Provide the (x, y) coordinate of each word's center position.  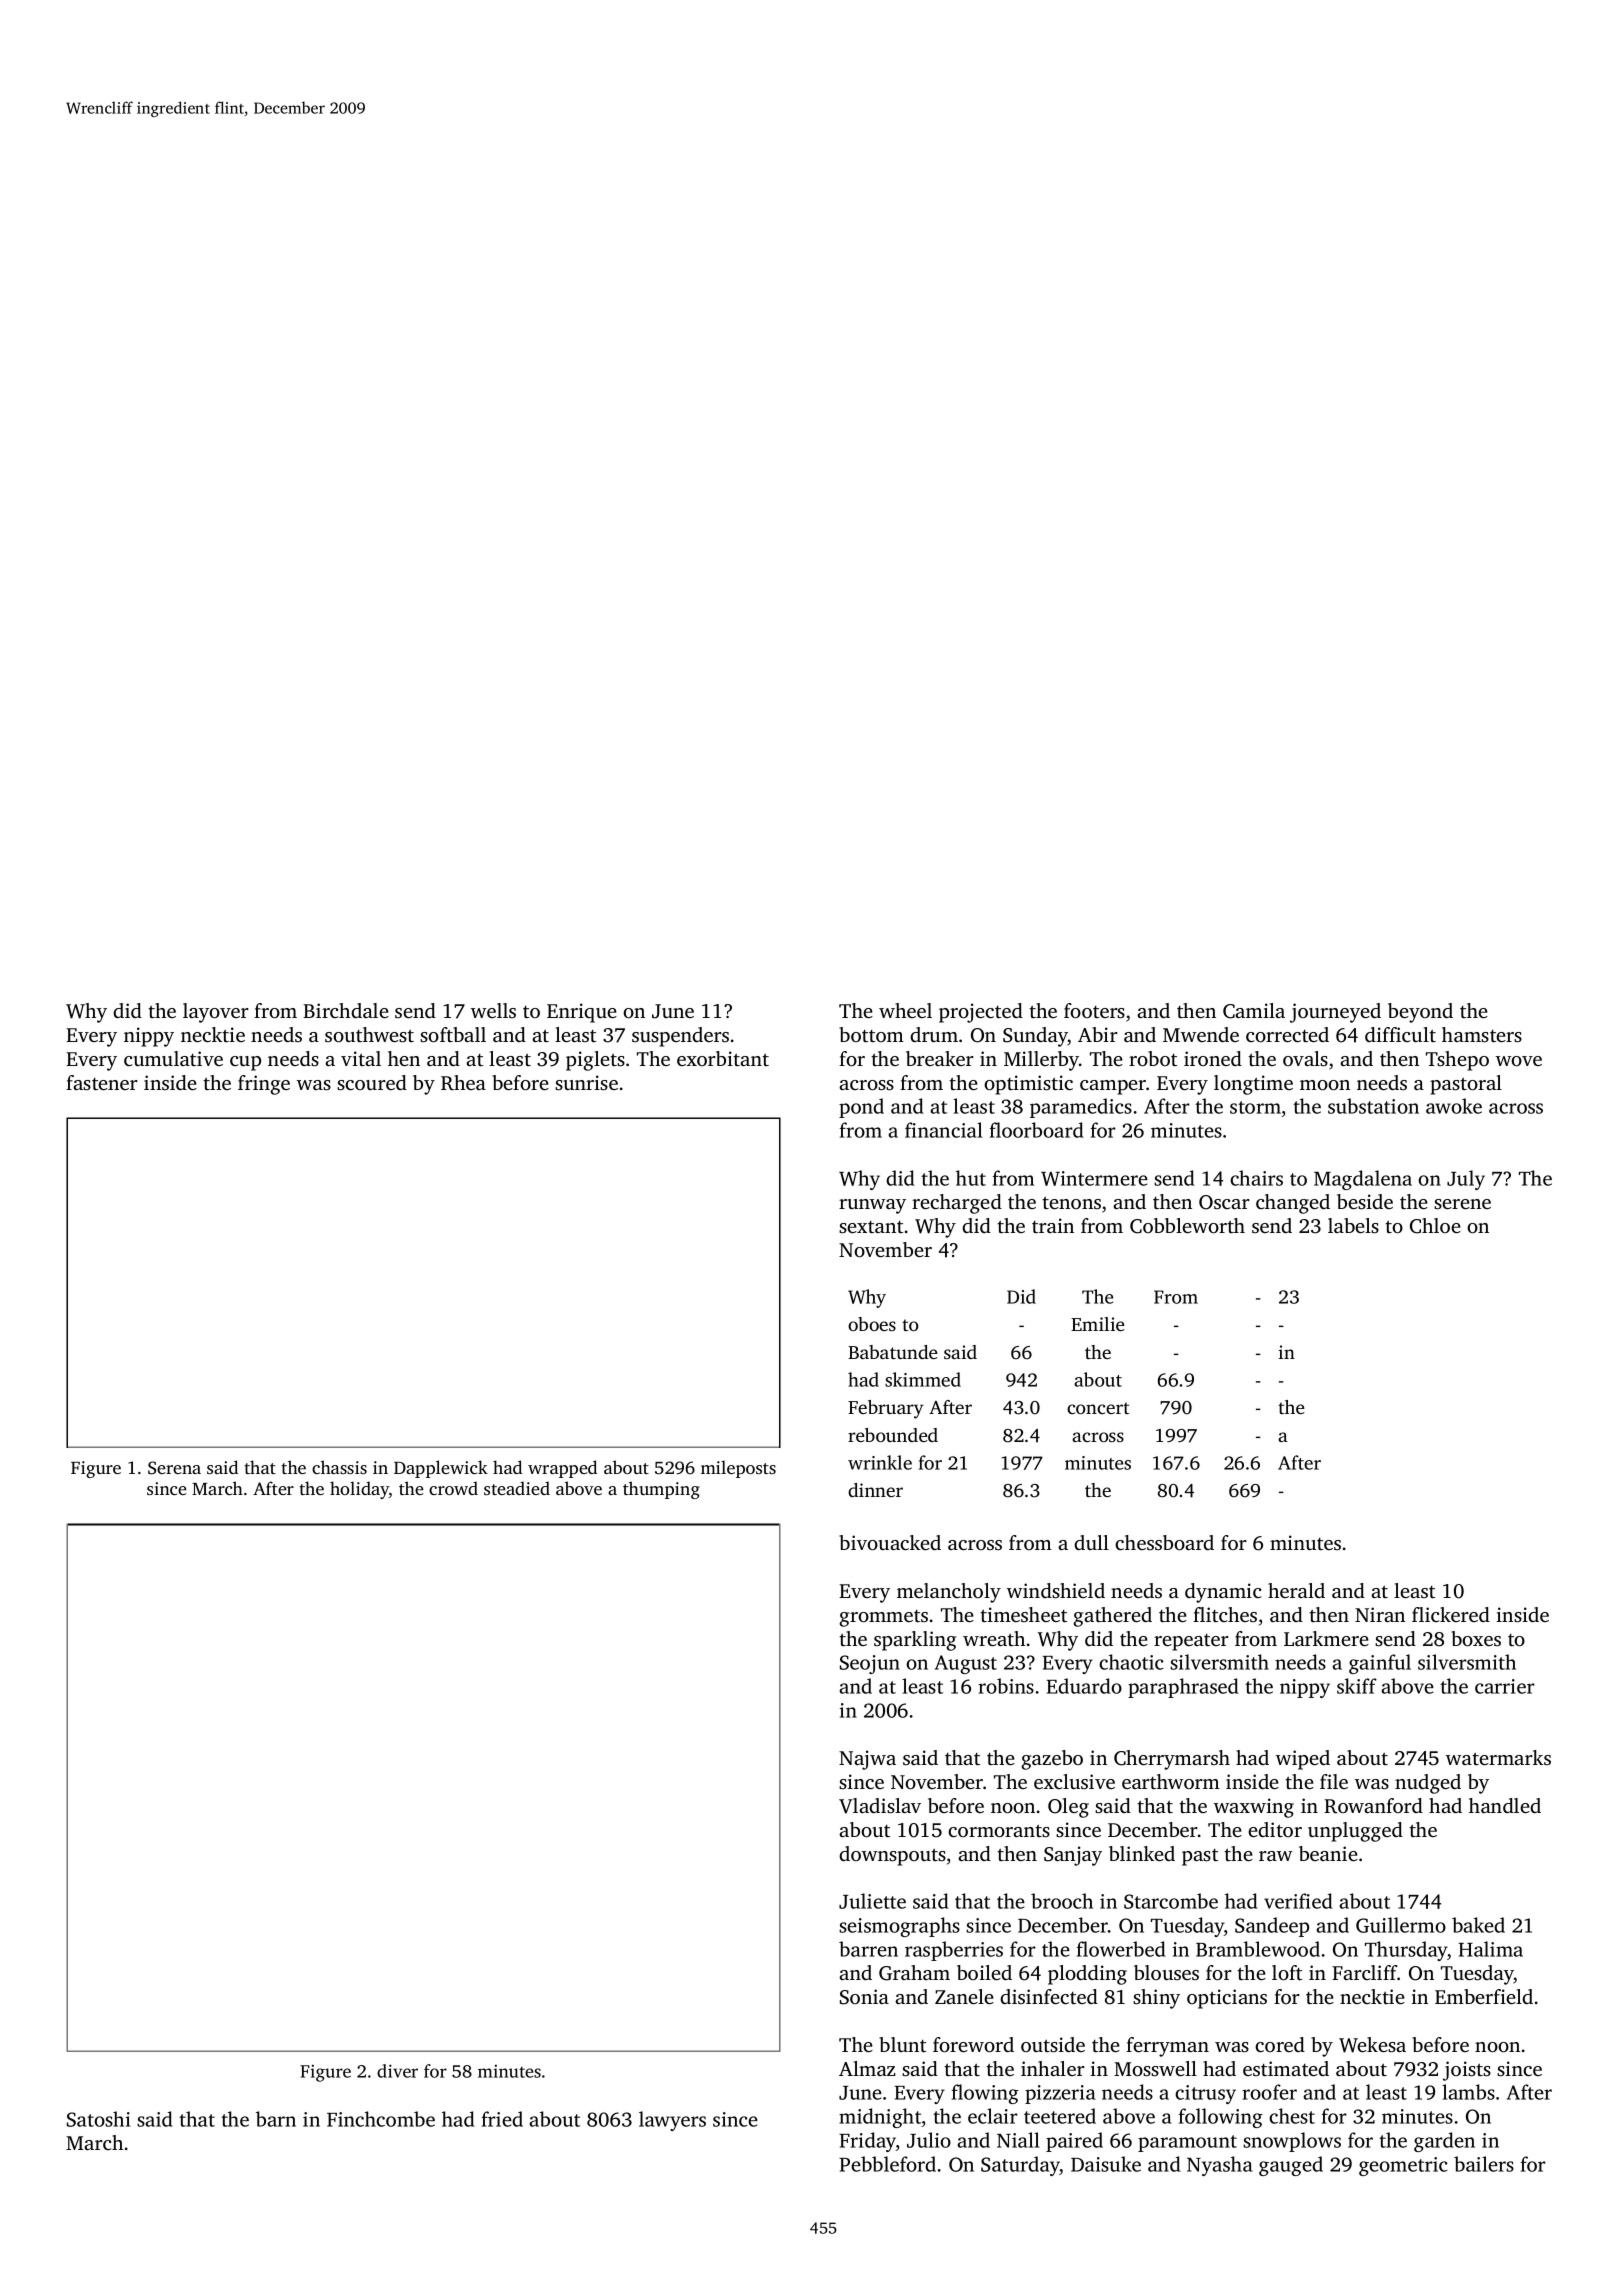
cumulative (173, 1058)
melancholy (949, 1593)
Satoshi (98, 2119)
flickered (1451, 1614)
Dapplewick (441, 1469)
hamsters (1482, 1034)
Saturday (1020, 2166)
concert (1098, 1408)
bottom (871, 1034)
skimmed (923, 1379)
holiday (359, 1490)
